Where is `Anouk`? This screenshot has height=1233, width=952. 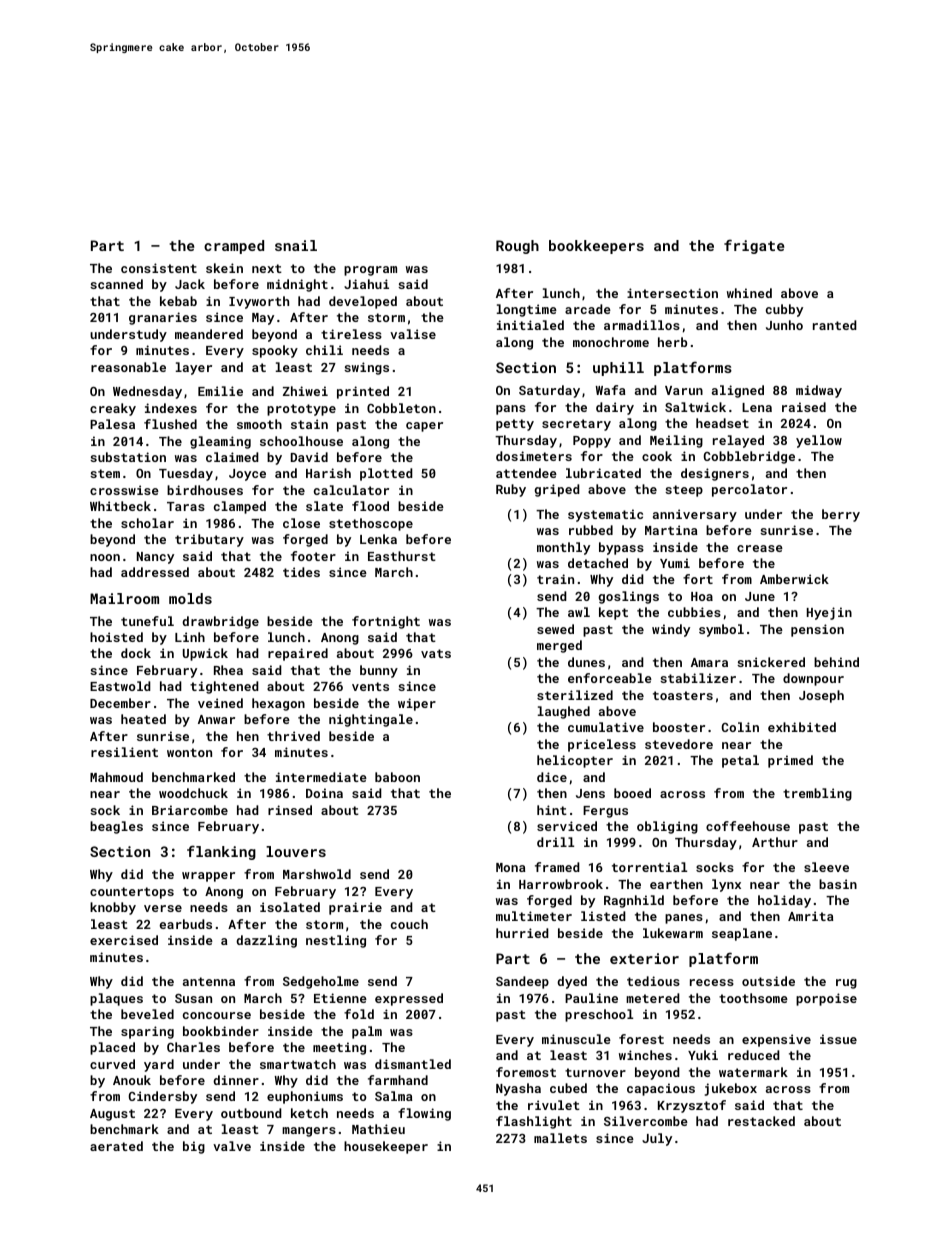
Anouk is located at coordinates (132, 1080).
